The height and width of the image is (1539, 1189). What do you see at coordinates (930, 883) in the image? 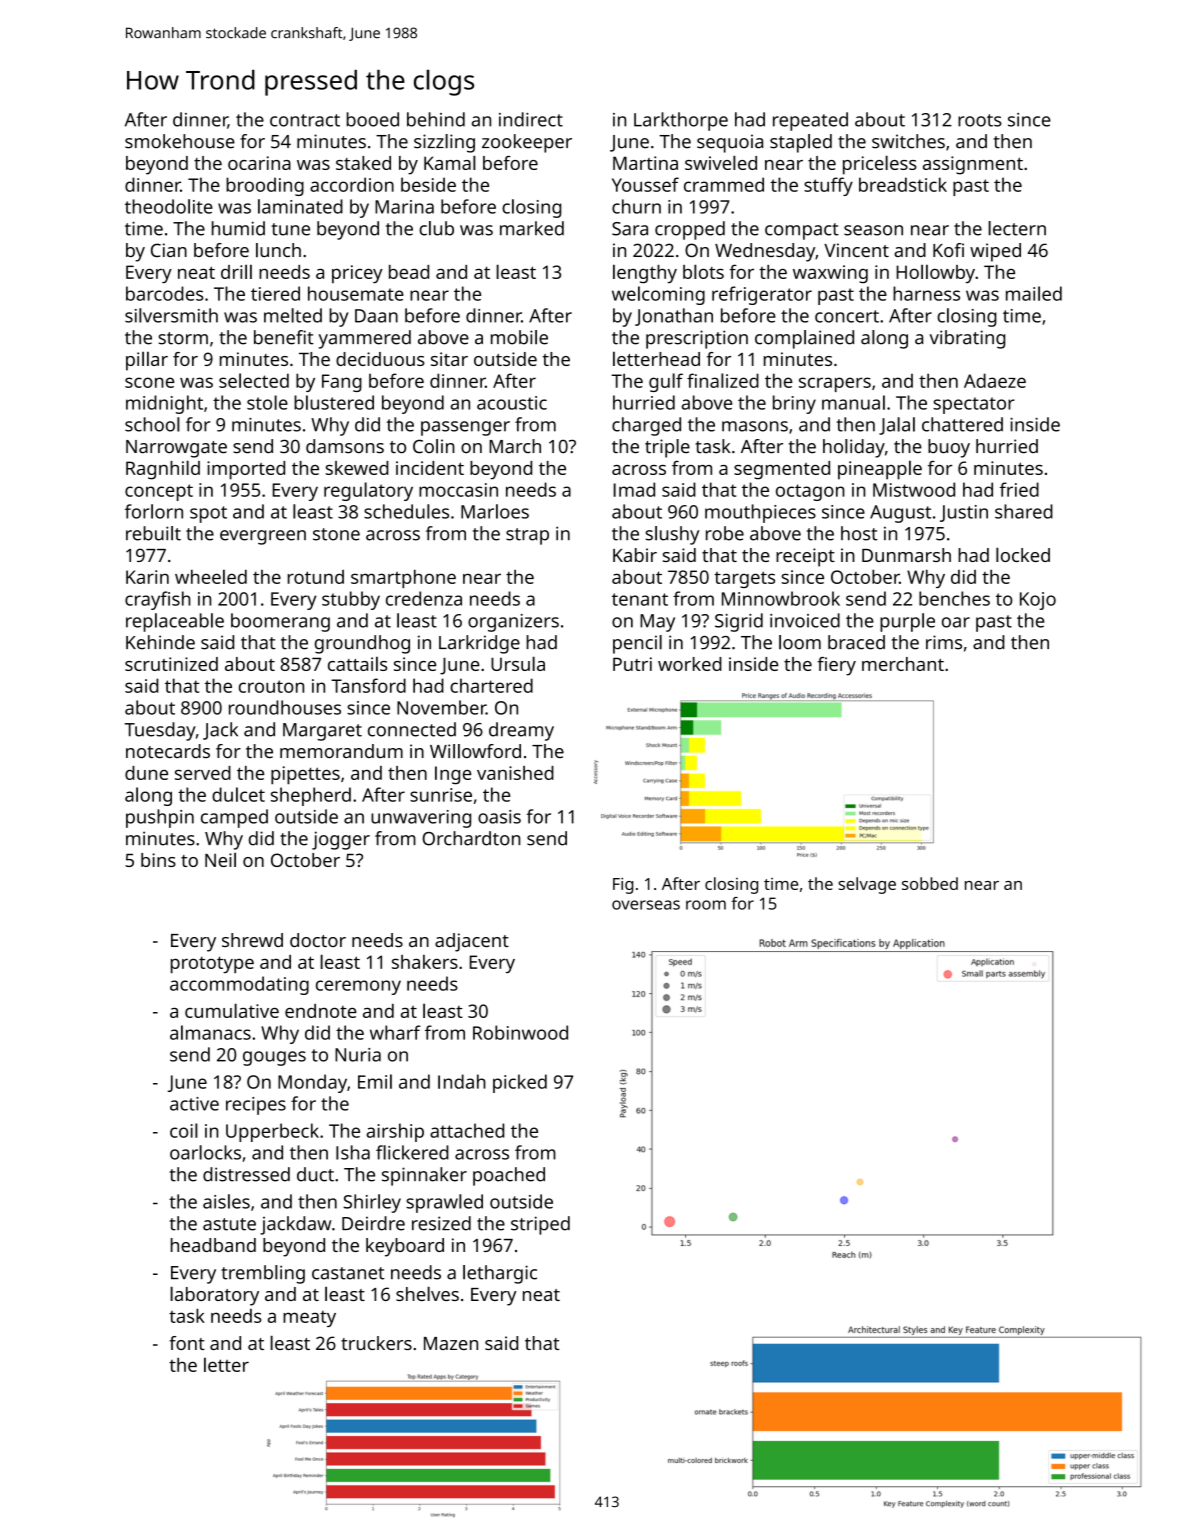
I see `sobbed` at bounding box center [930, 883].
